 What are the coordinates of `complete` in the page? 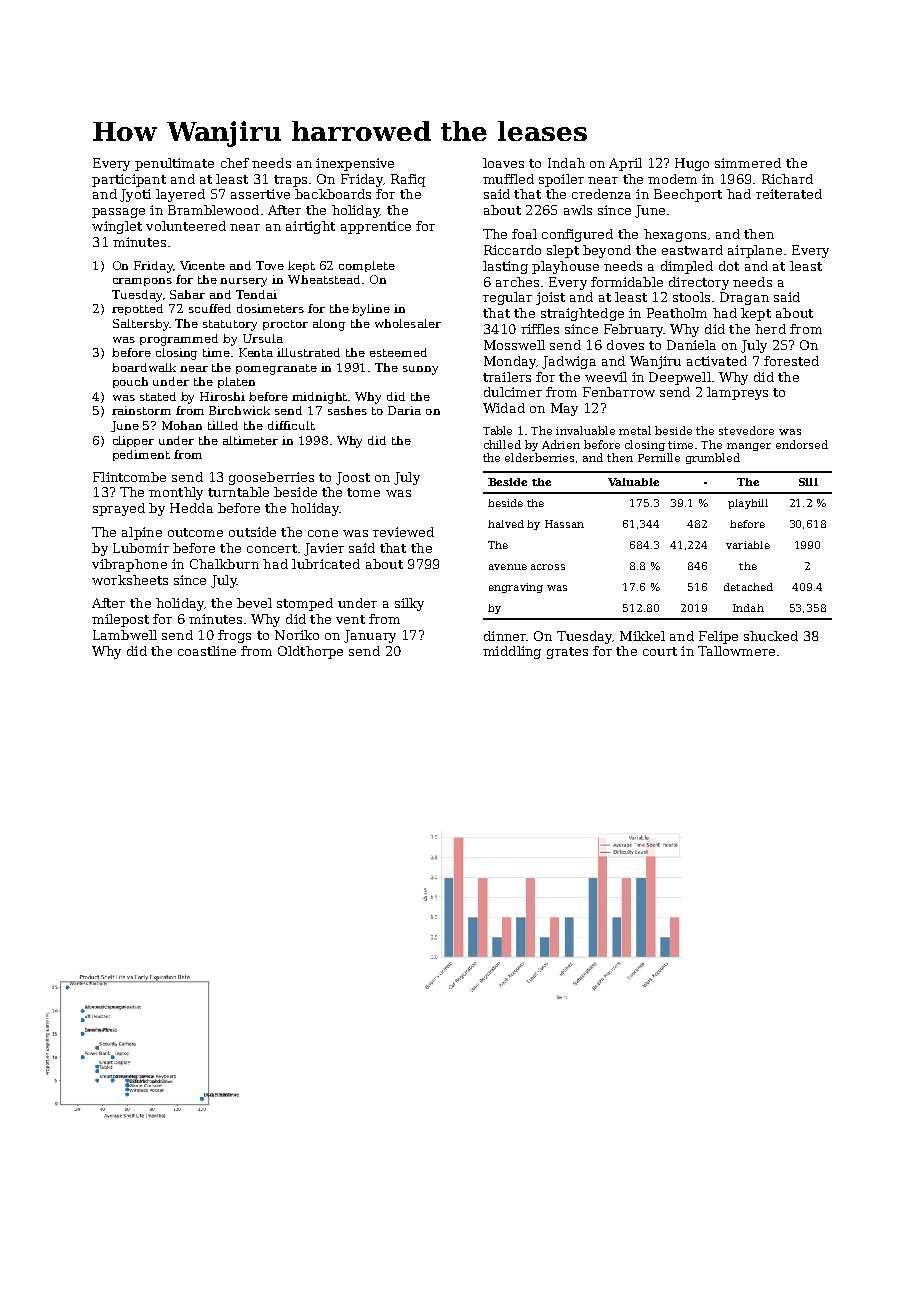 It's located at (367, 266).
